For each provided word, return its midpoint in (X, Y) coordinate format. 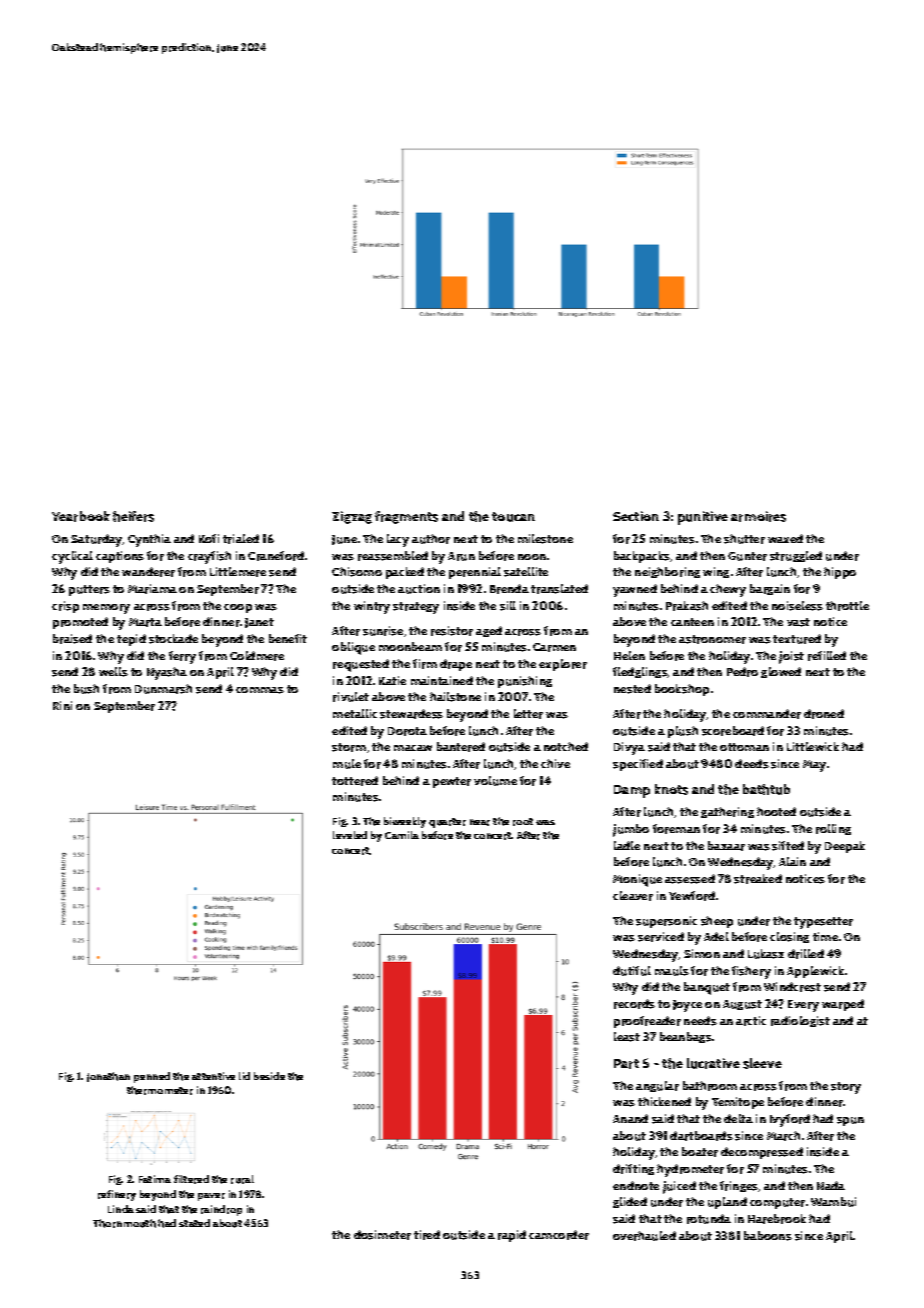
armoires (758, 516)
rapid (512, 1236)
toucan (513, 517)
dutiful (632, 971)
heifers (133, 516)
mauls (672, 971)
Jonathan (108, 1077)
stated (194, 1223)
